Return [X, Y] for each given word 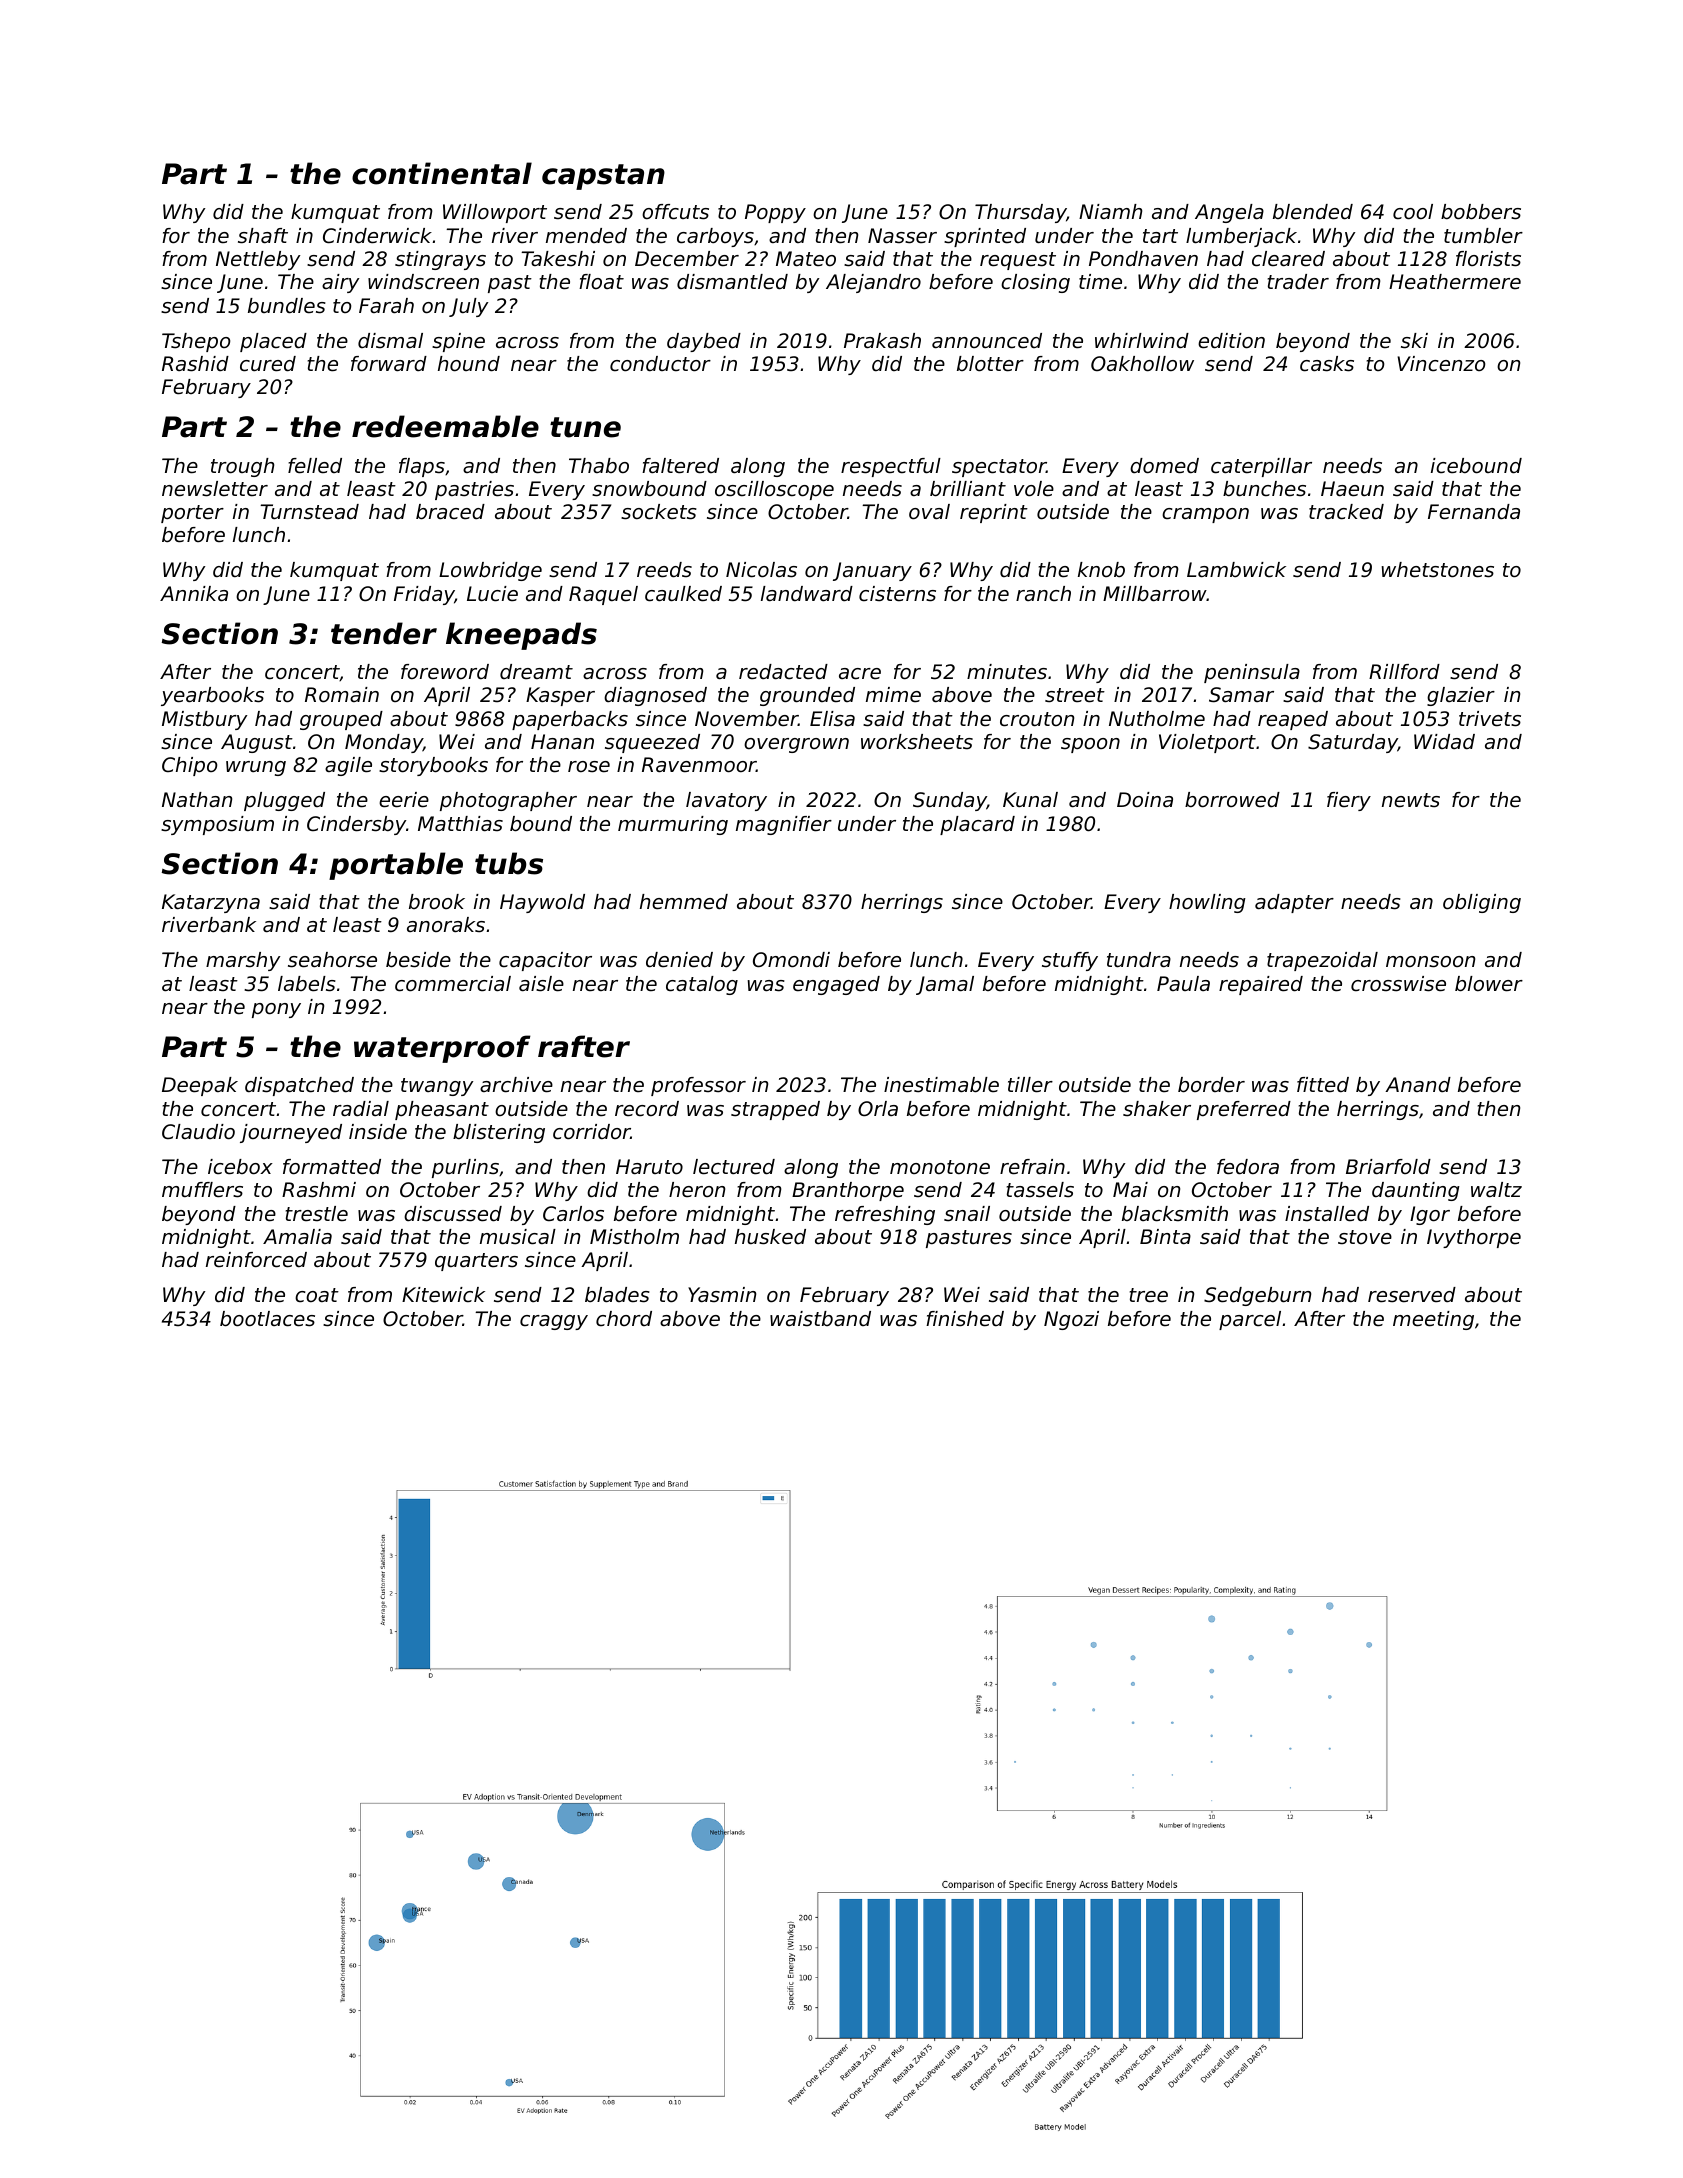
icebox [240, 1167]
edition [1231, 341]
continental [442, 173]
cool [1413, 212]
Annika [194, 593]
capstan [603, 177]
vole [1034, 489]
